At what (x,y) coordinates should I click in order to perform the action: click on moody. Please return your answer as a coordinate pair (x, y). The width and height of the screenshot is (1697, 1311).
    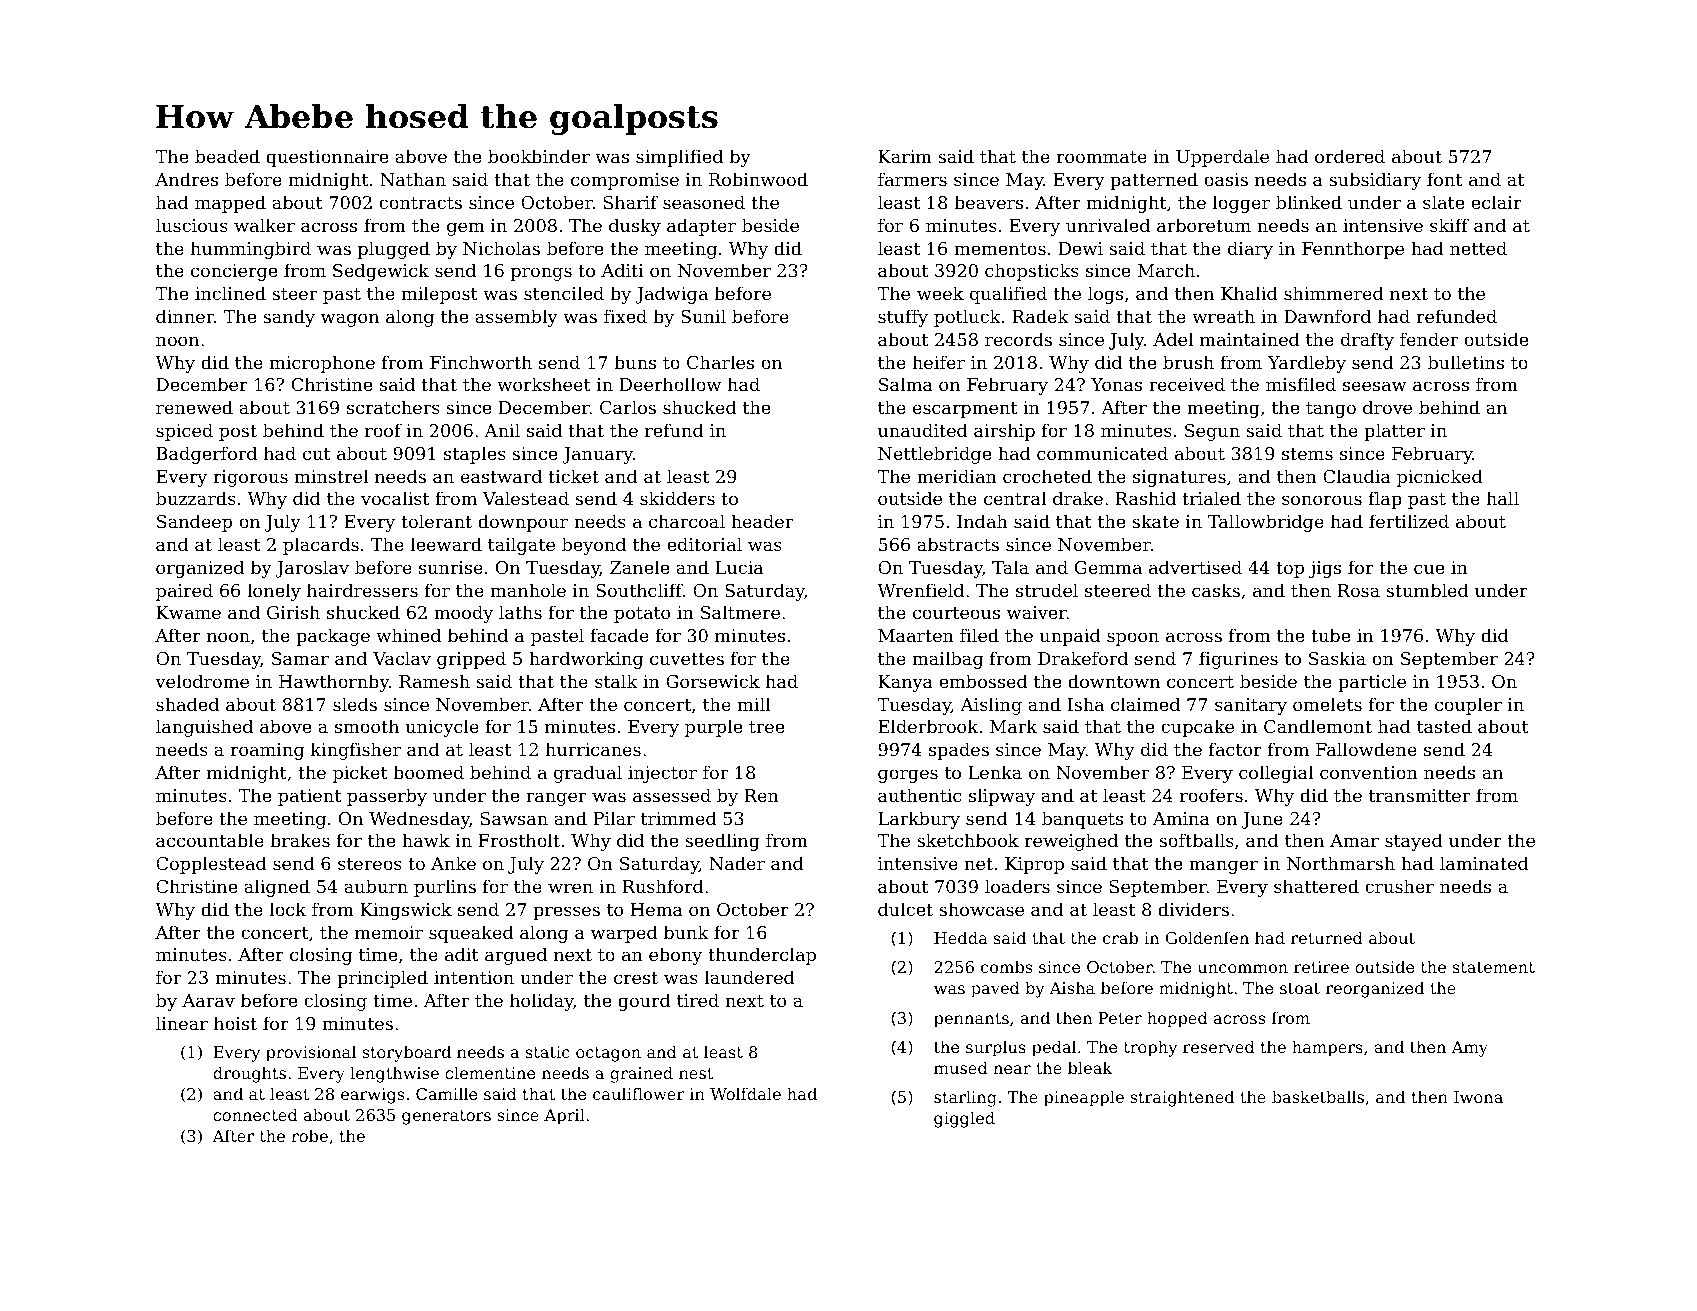
    Looking at the image, I should click on (463, 614).
